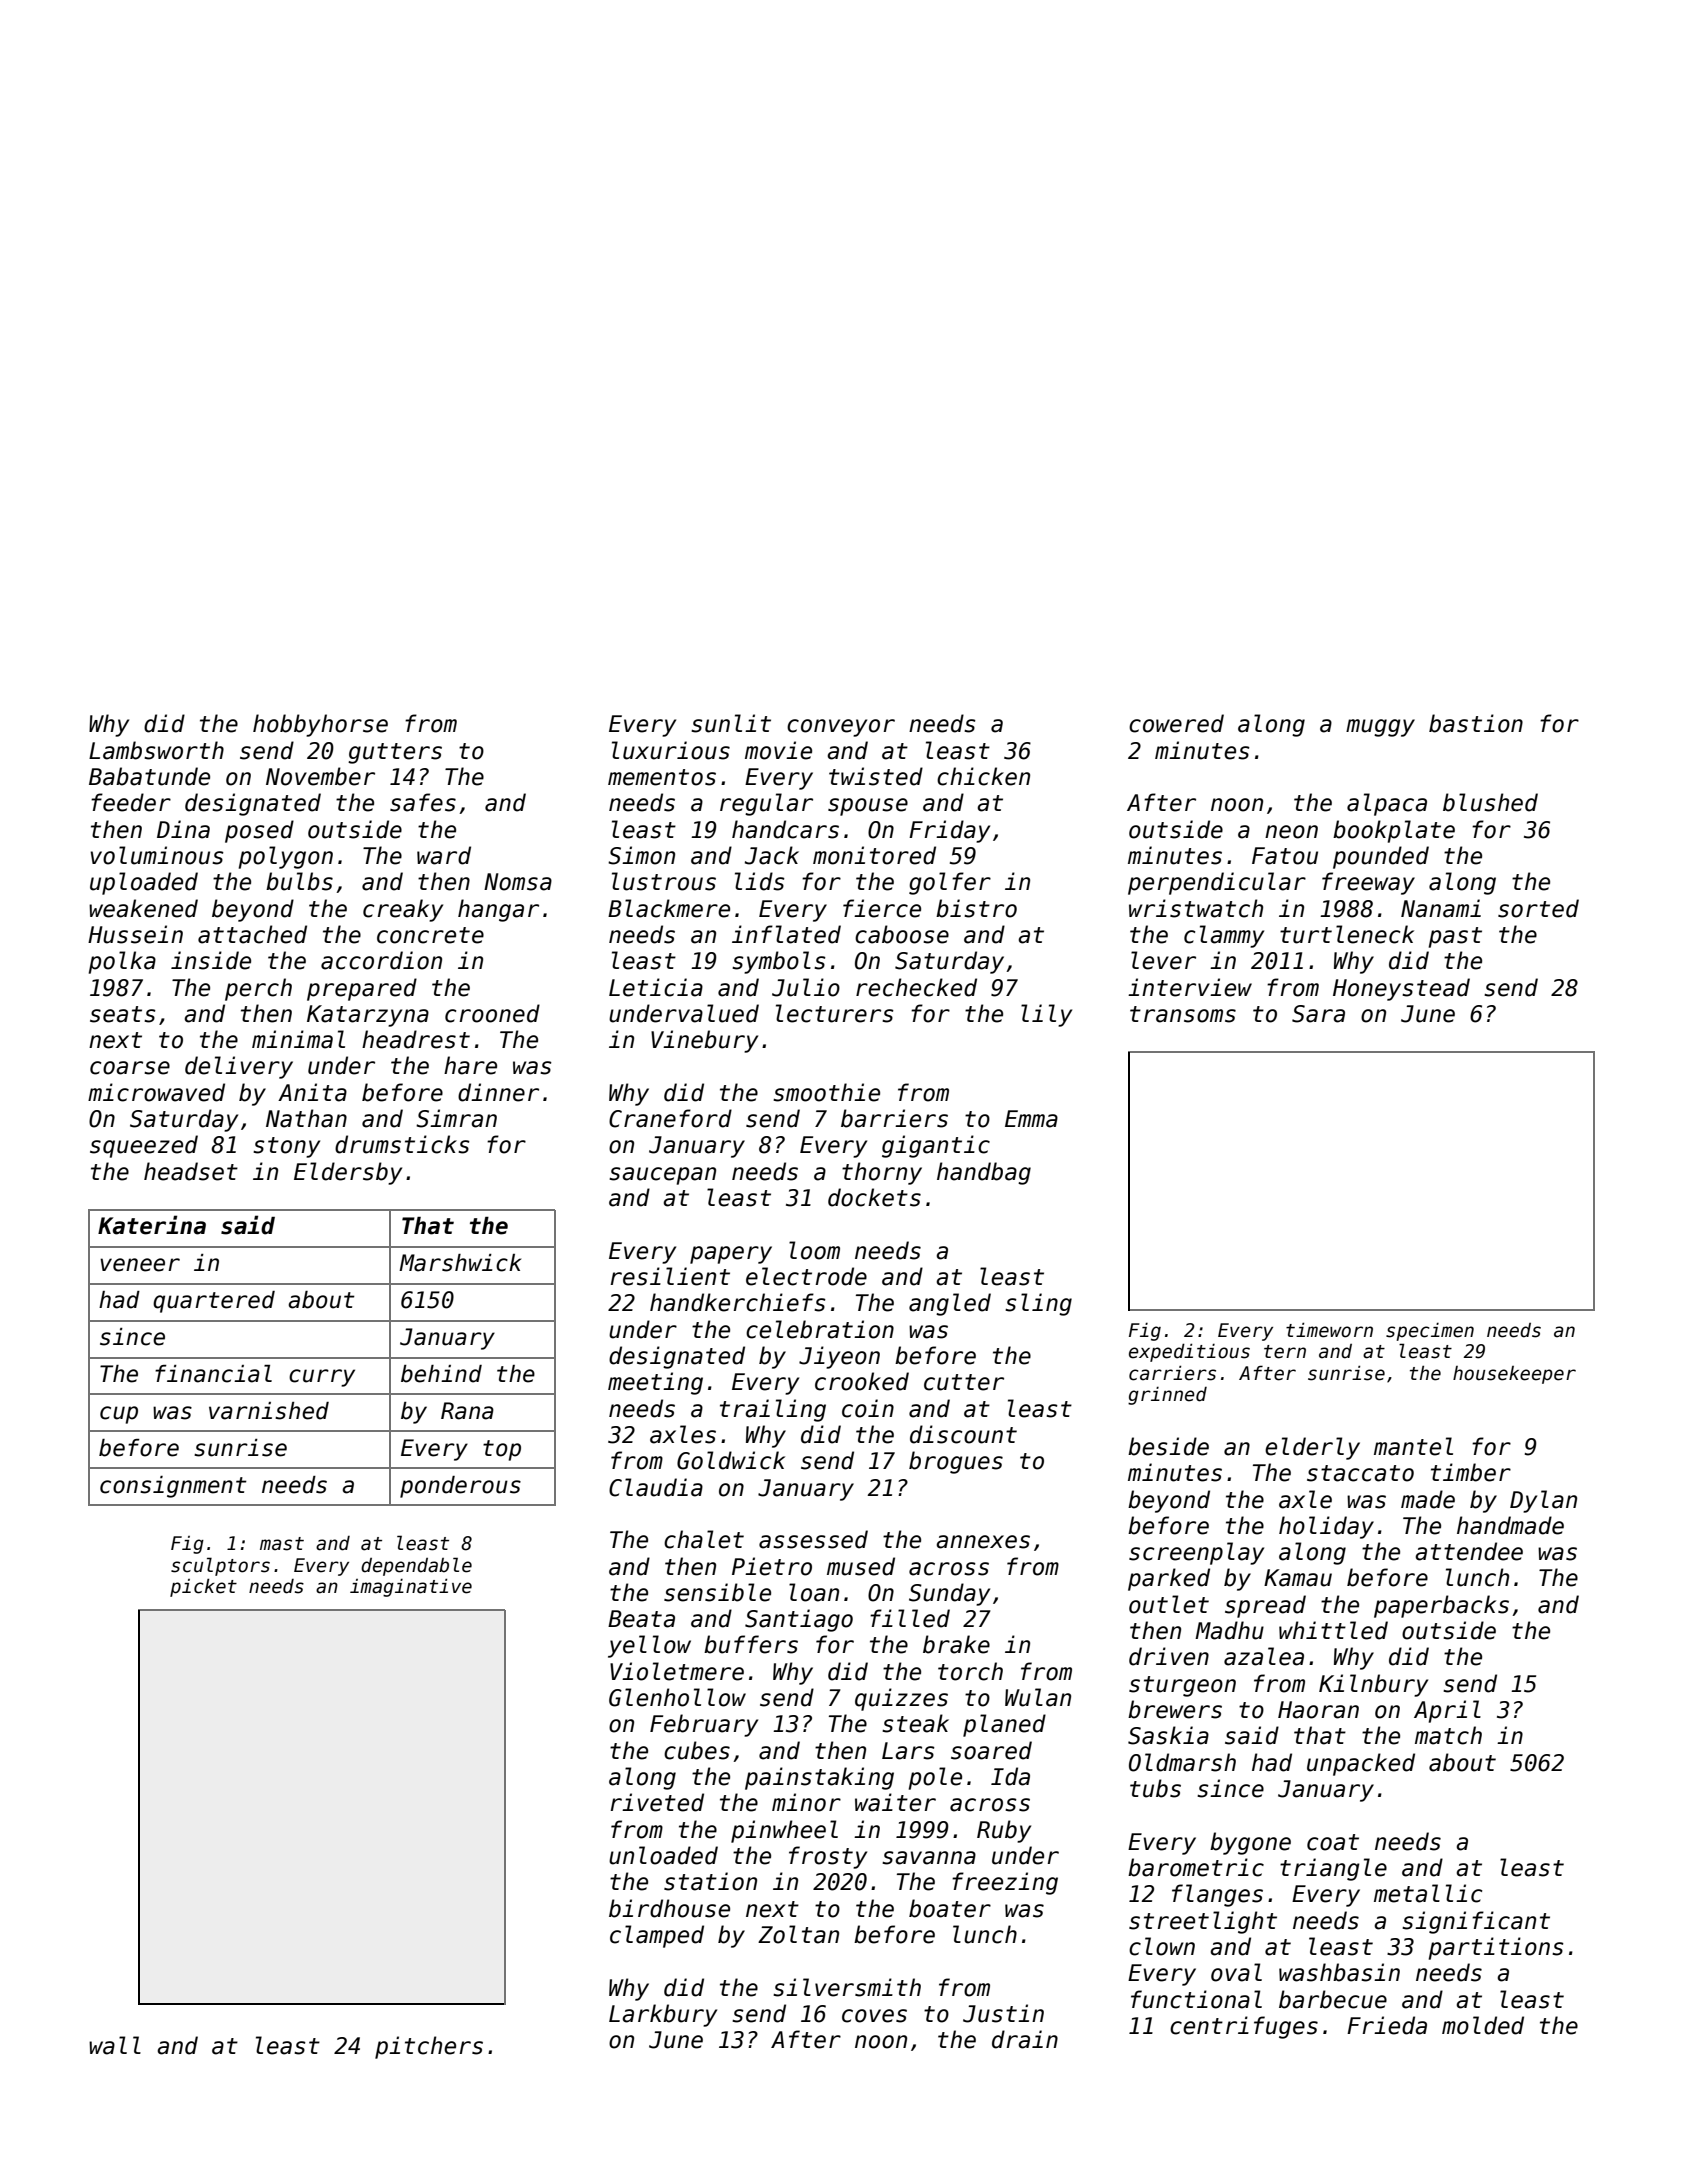 The height and width of the image is (2178, 1683). What do you see at coordinates (1244, 2027) in the image?
I see `centrifuges` at bounding box center [1244, 2027].
